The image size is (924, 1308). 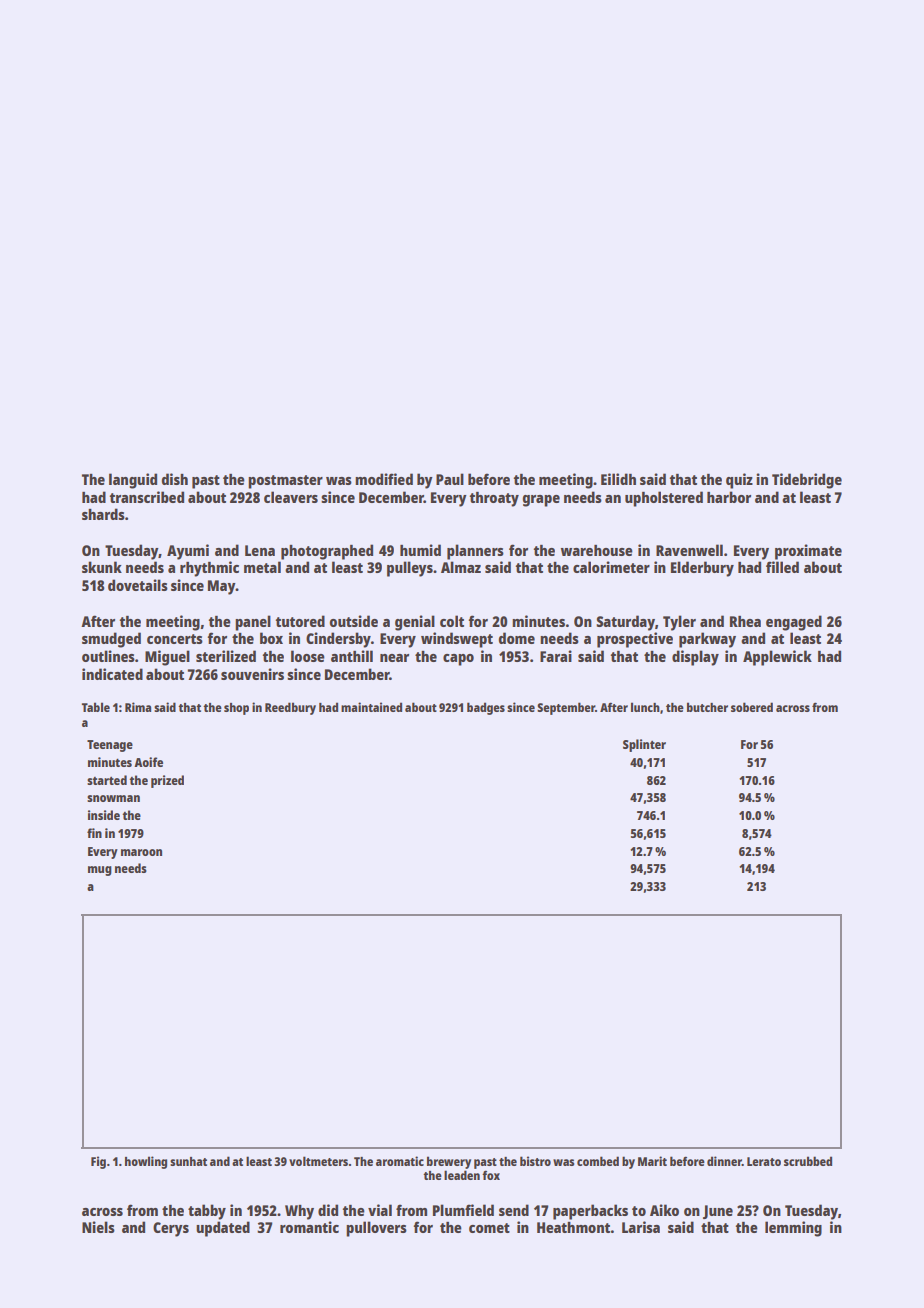 What do you see at coordinates (644, 745) in the screenshot?
I see `Splinter` at bounding box center [644, 745].
